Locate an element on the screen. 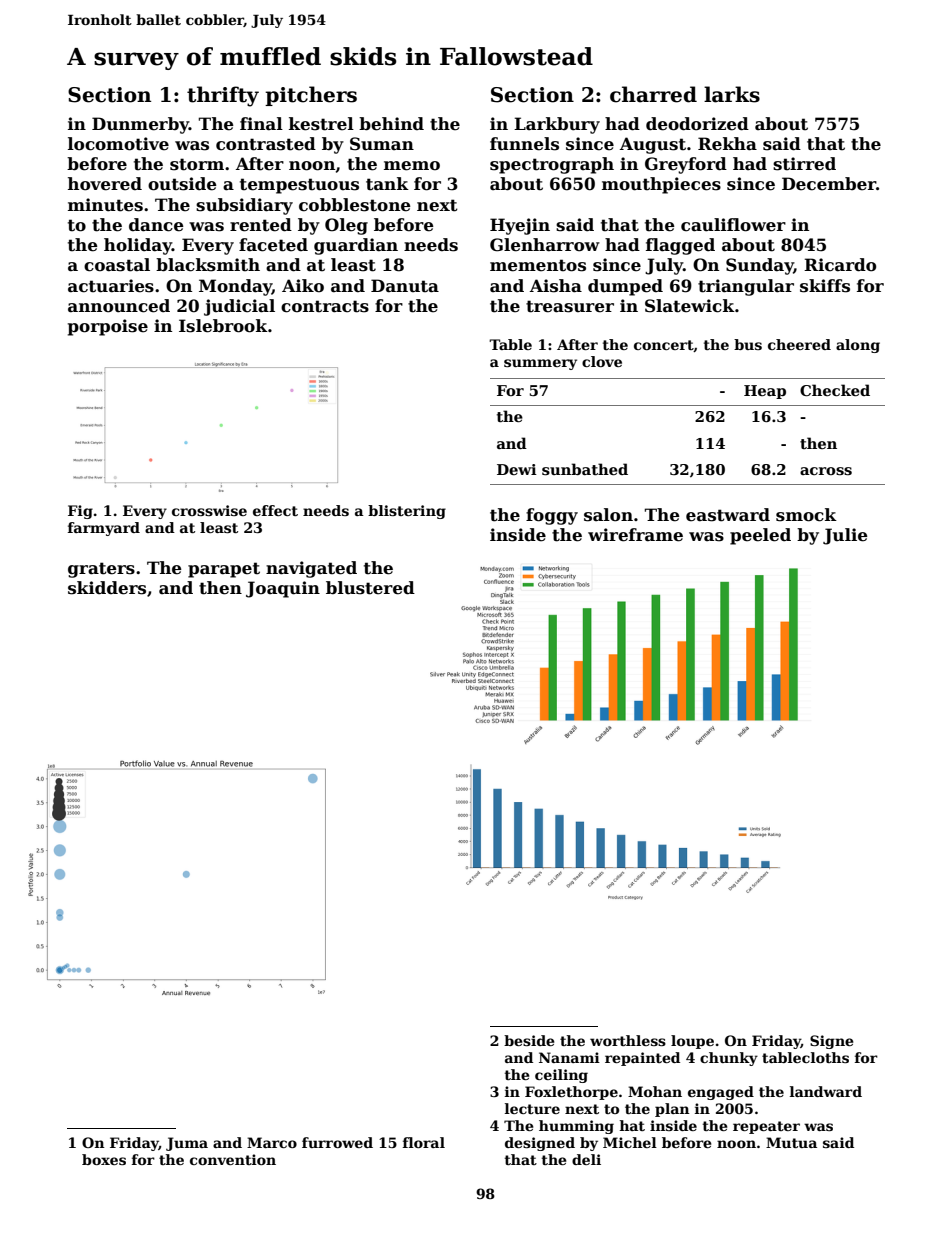  navigated is located at coordinates (311, 569).
